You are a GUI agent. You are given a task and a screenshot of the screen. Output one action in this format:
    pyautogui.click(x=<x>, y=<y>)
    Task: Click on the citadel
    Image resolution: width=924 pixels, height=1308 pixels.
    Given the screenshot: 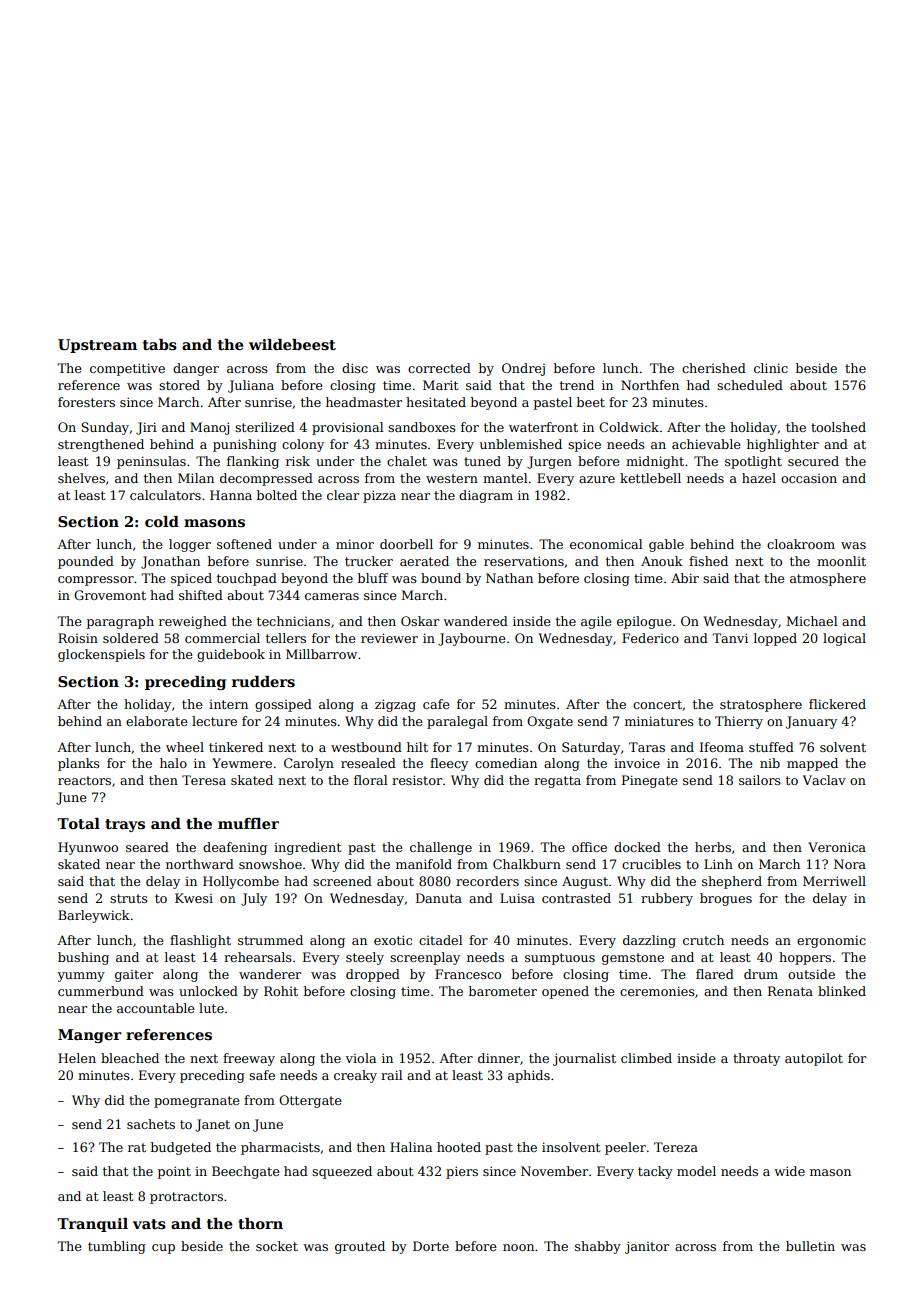 What is the action you would take?
    pyautogui.click(x=441, y=940)
